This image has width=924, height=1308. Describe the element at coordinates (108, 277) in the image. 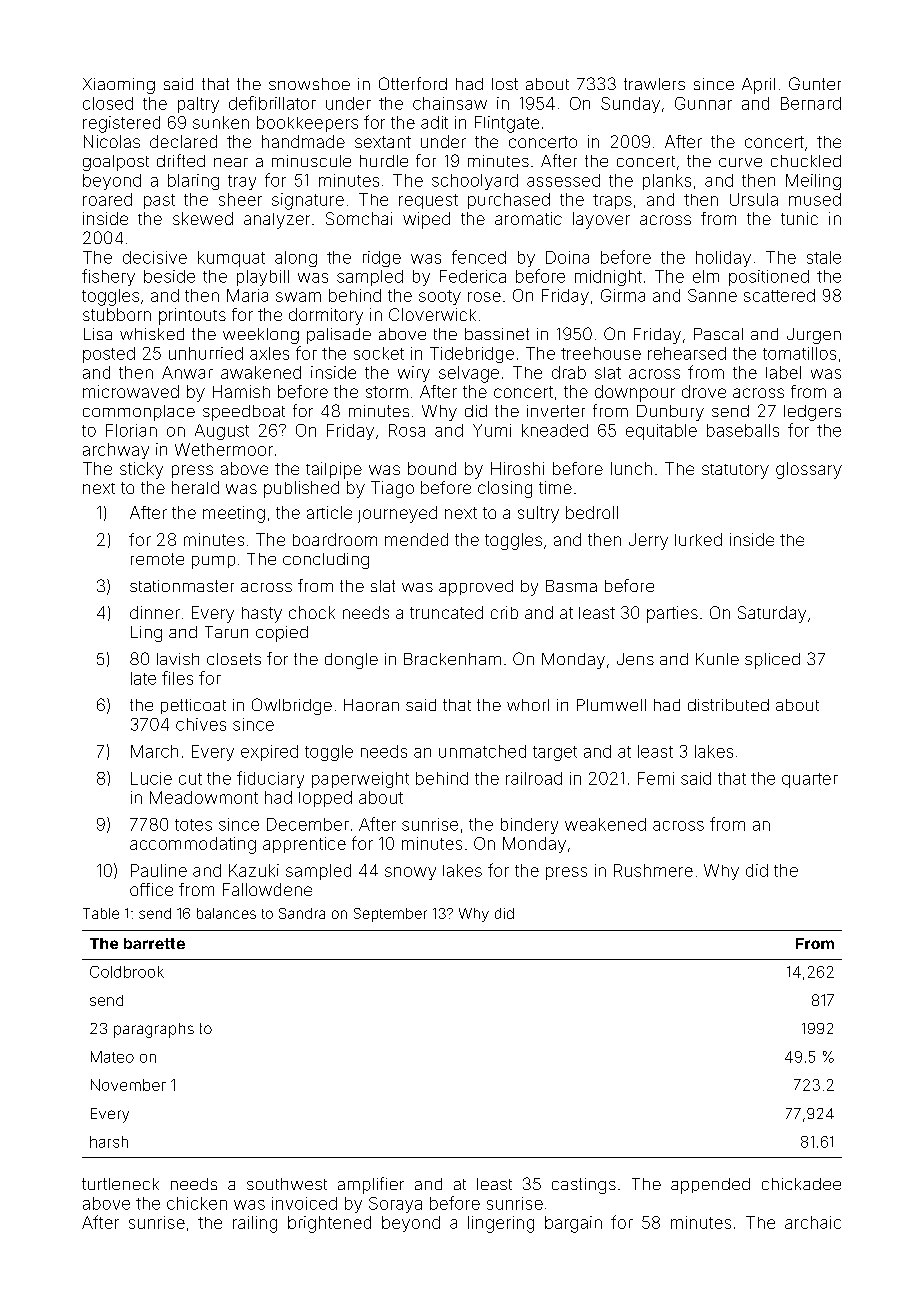

I see `fishery` at that location.
